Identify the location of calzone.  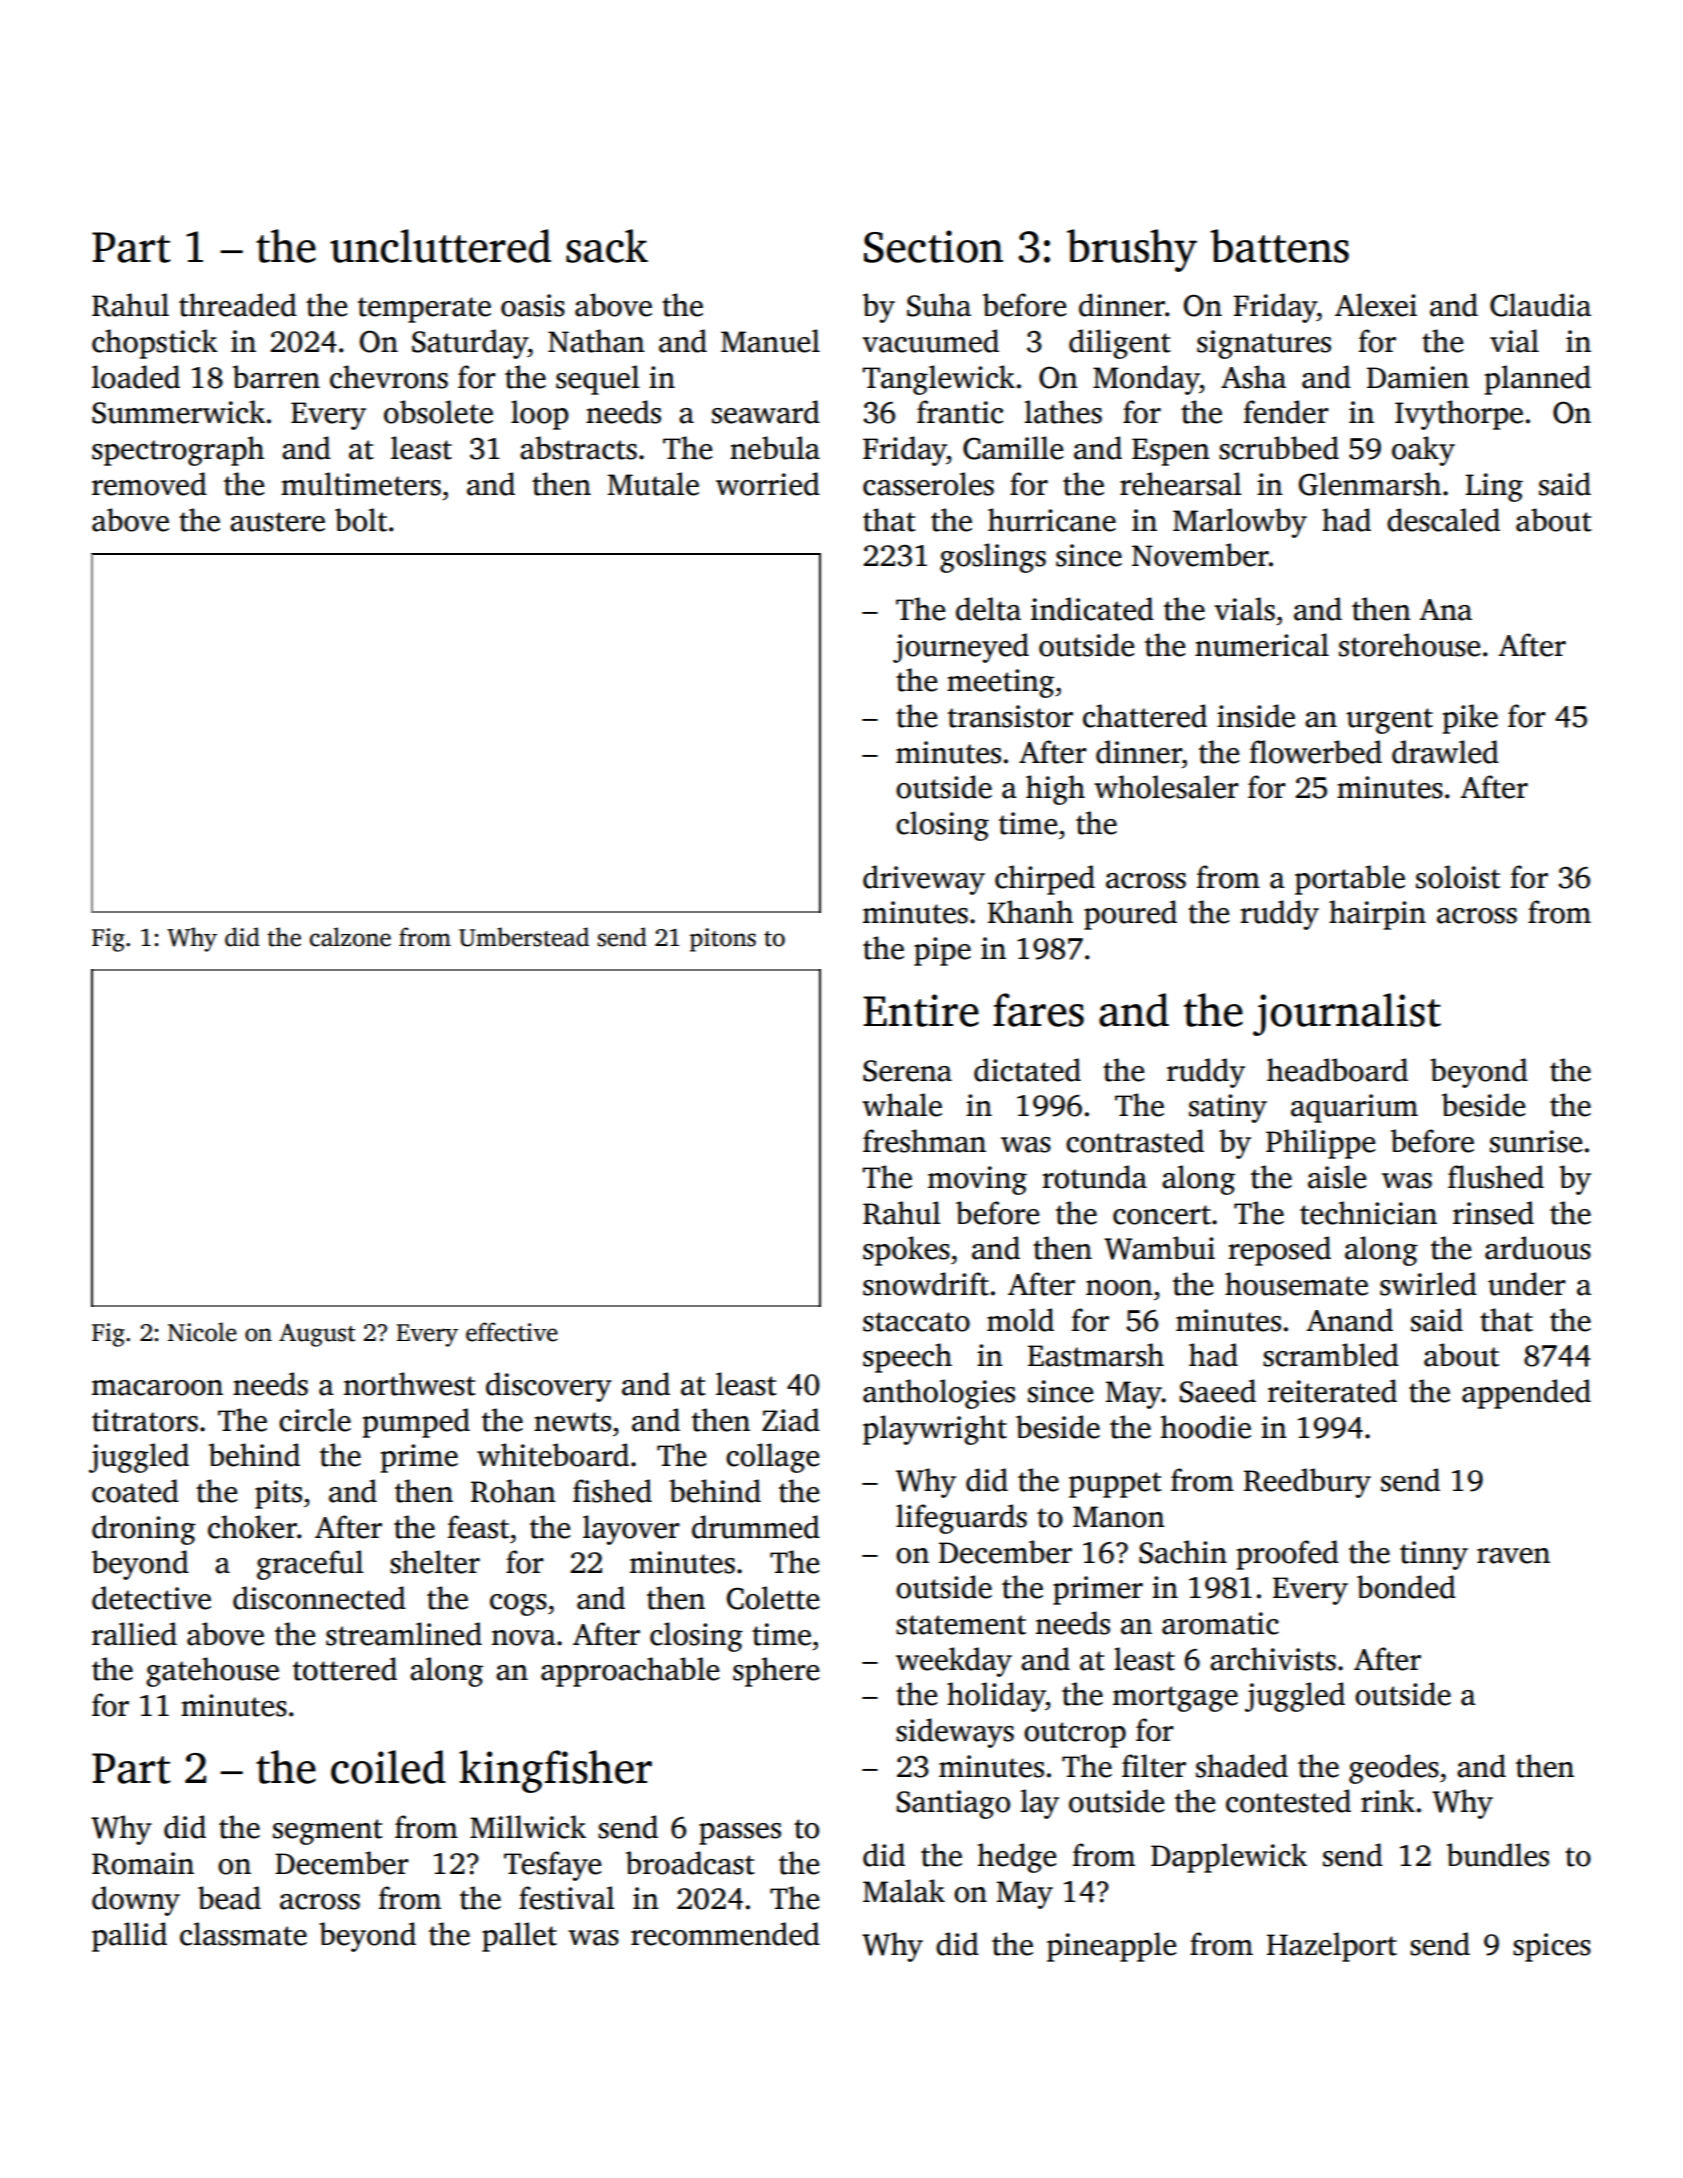
(350, 937).
